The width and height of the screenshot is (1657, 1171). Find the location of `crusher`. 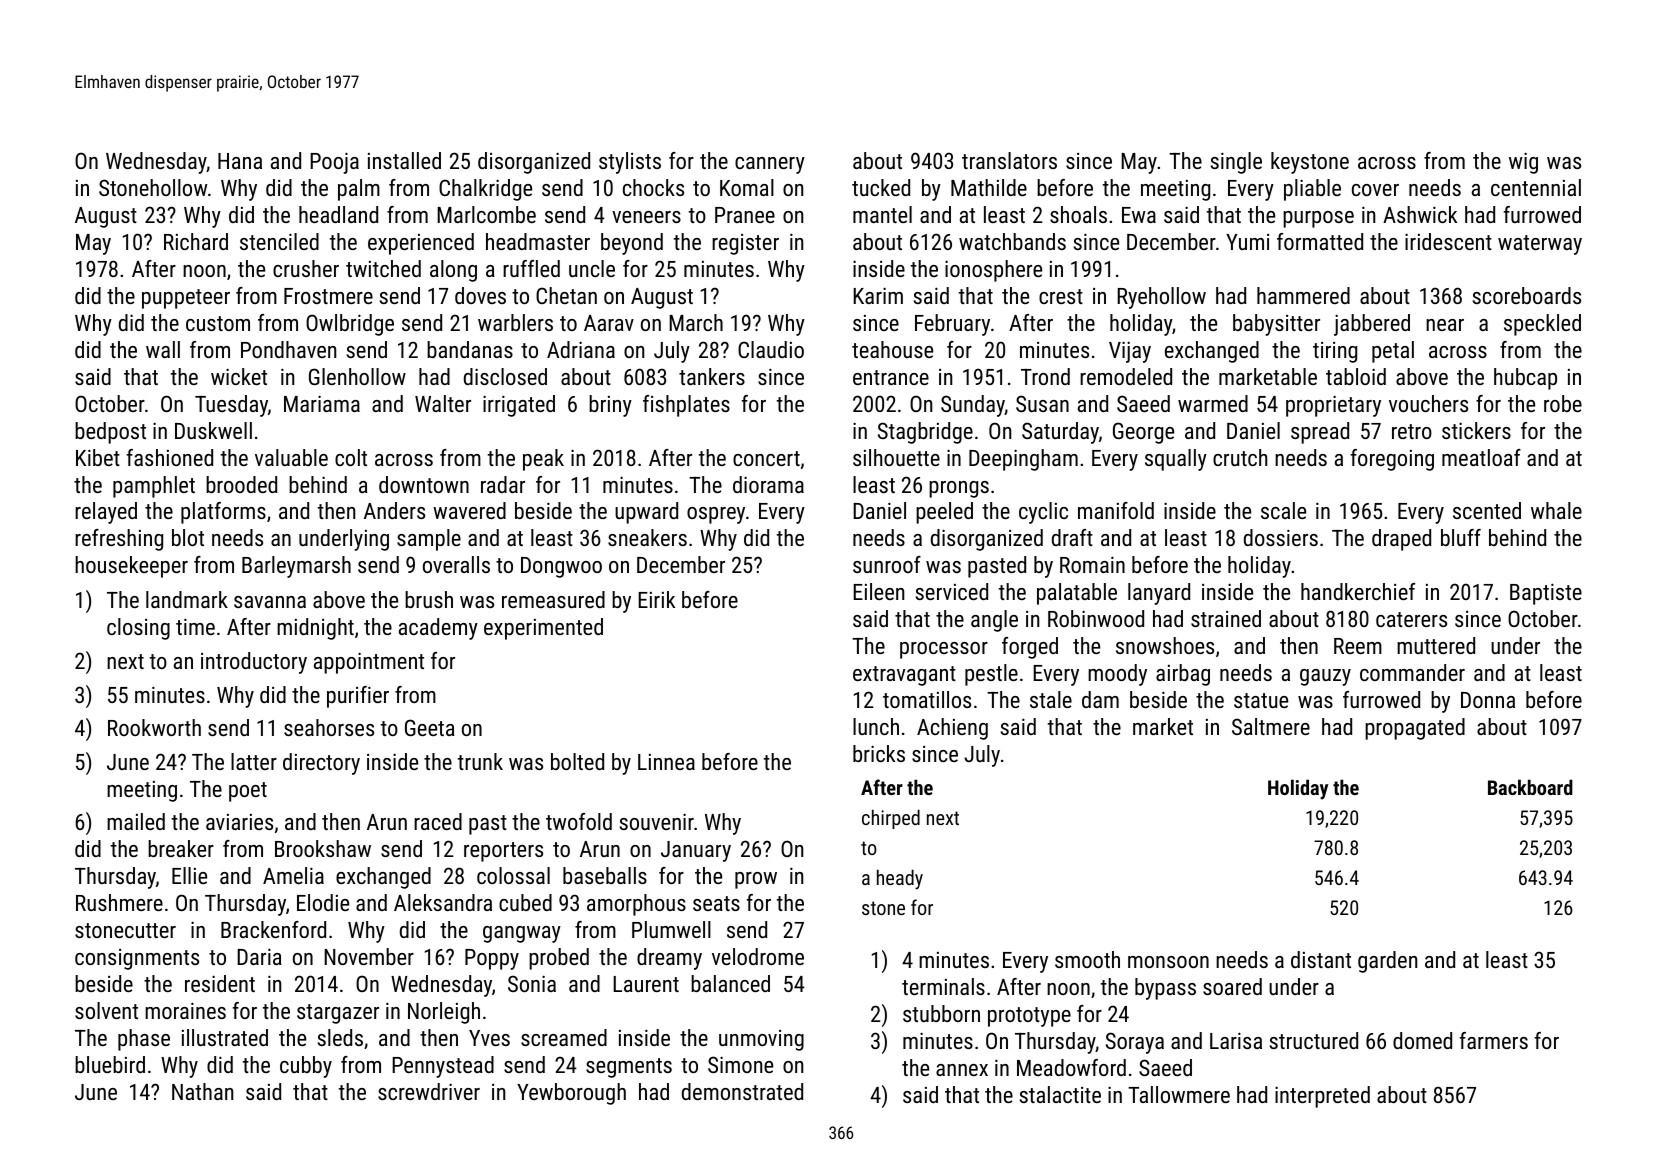

crusher is located at coordinates (306, 268).
